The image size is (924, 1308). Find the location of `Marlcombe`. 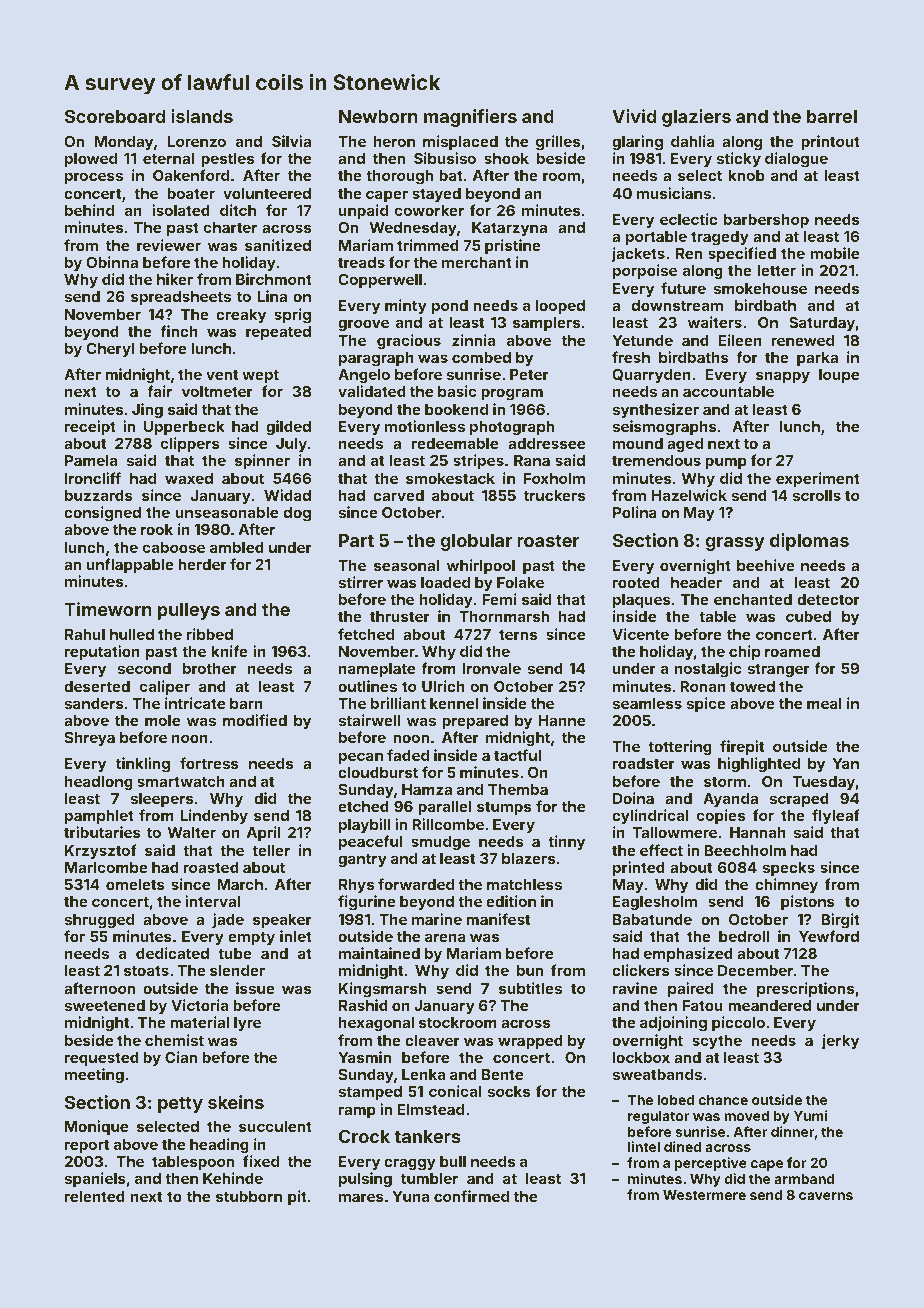

Marlcombe is located at coordinates (106, 867).
